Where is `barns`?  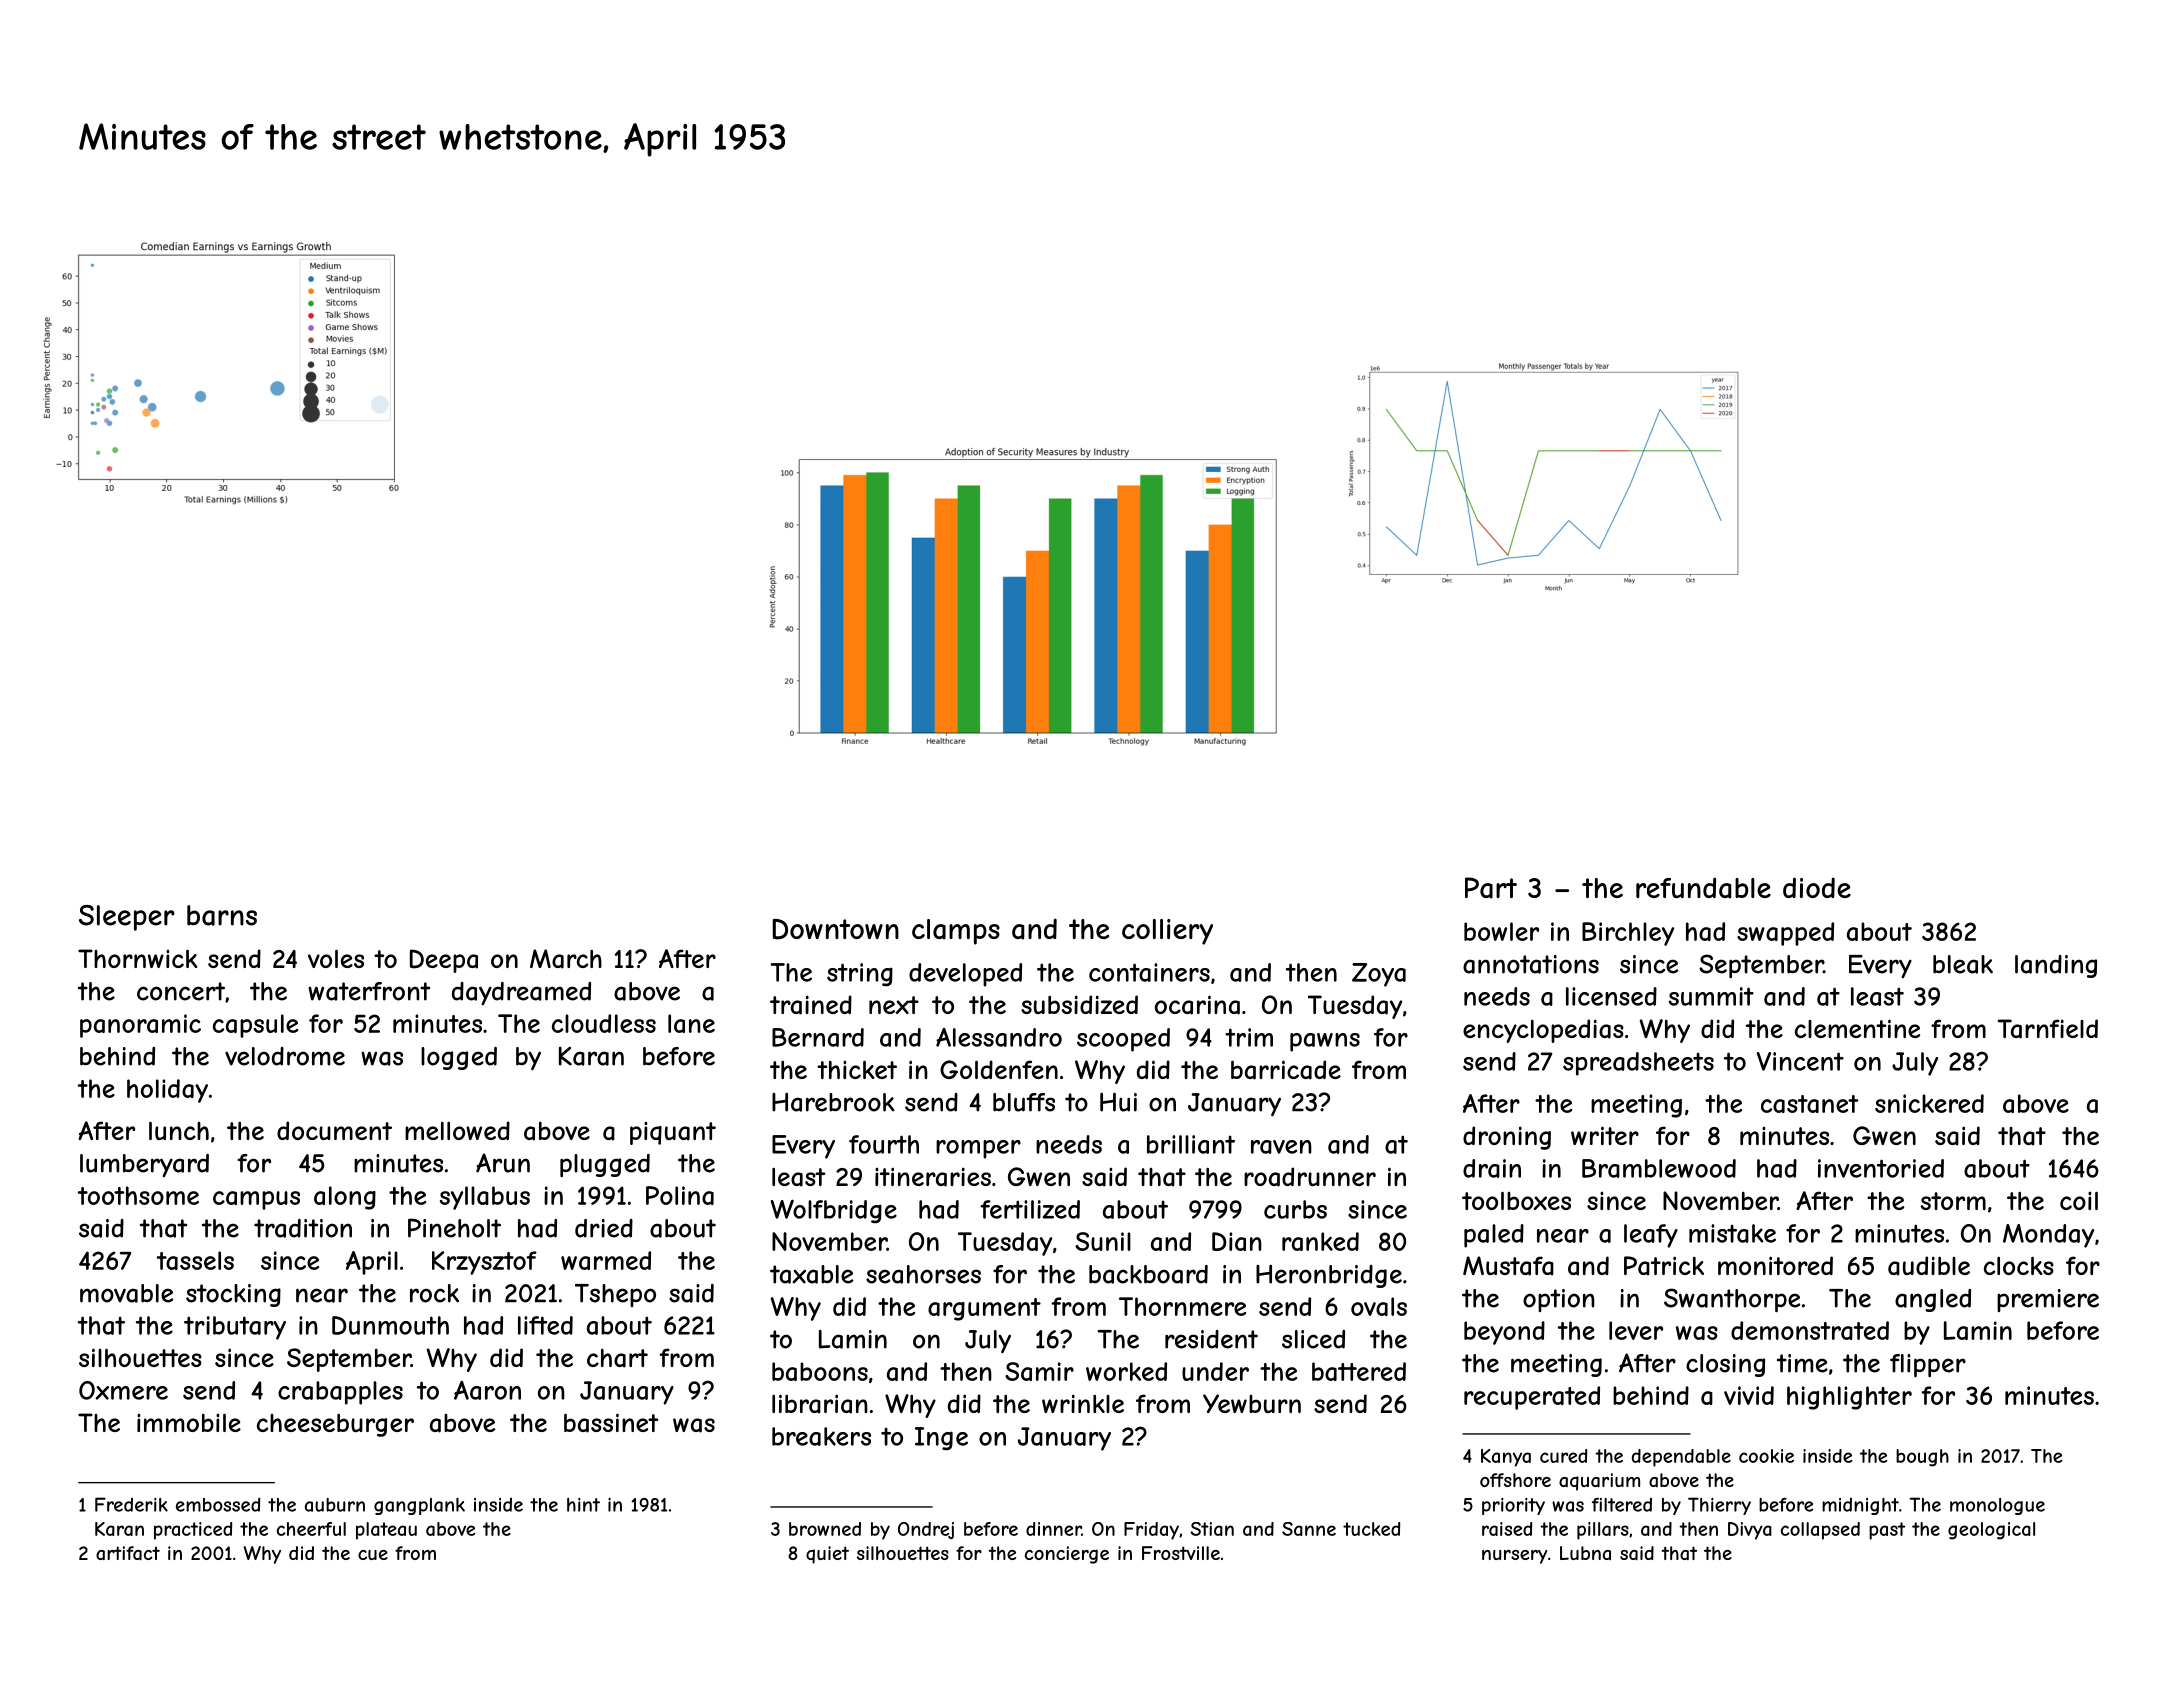 barns is located at coordinates (222, 915).
